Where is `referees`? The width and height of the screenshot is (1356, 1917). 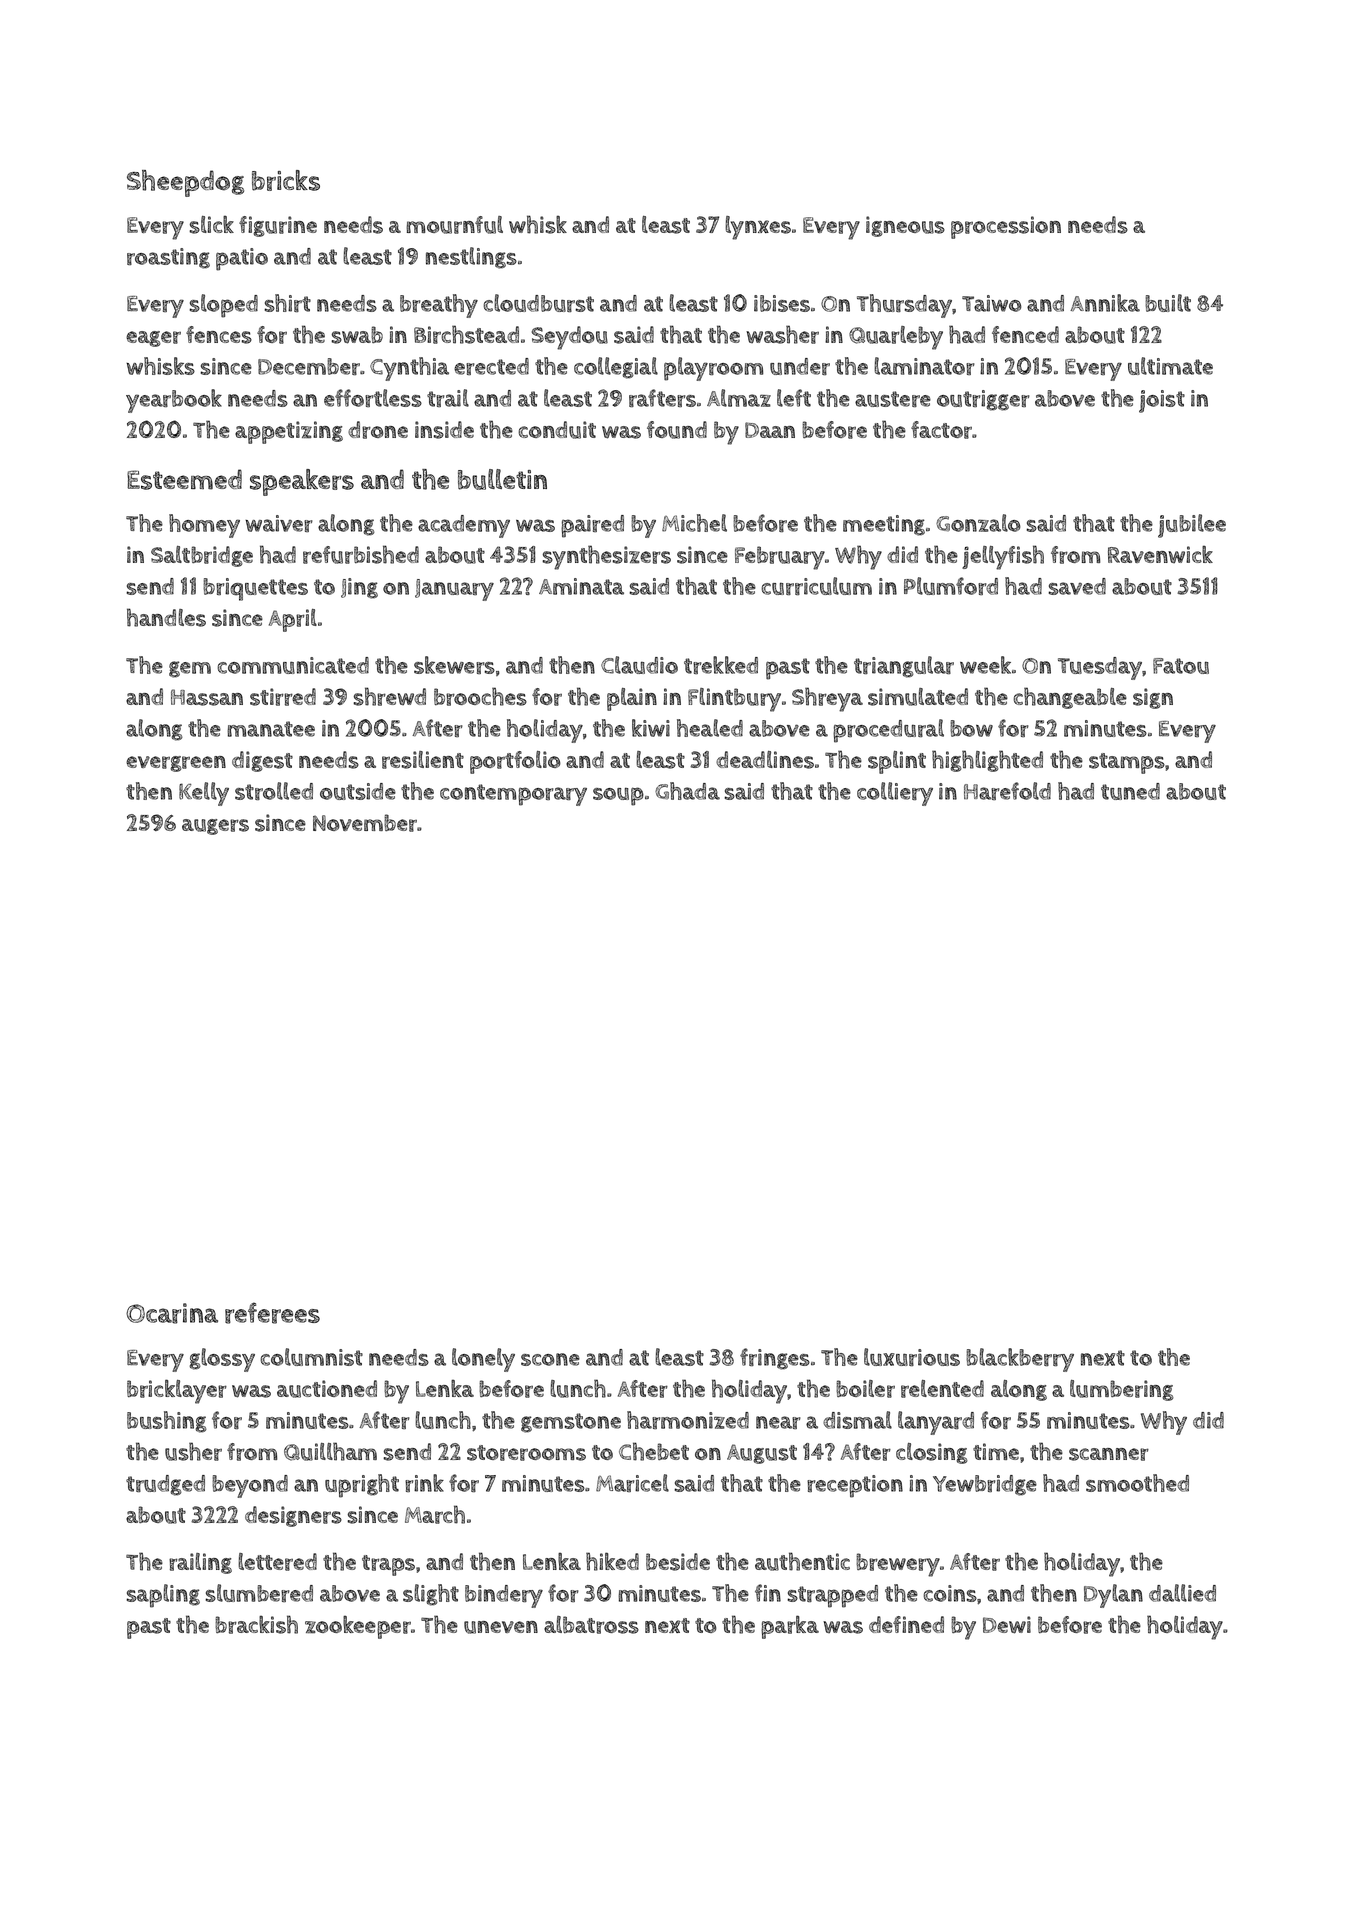 referees is located at coordinates (272, 1313).
